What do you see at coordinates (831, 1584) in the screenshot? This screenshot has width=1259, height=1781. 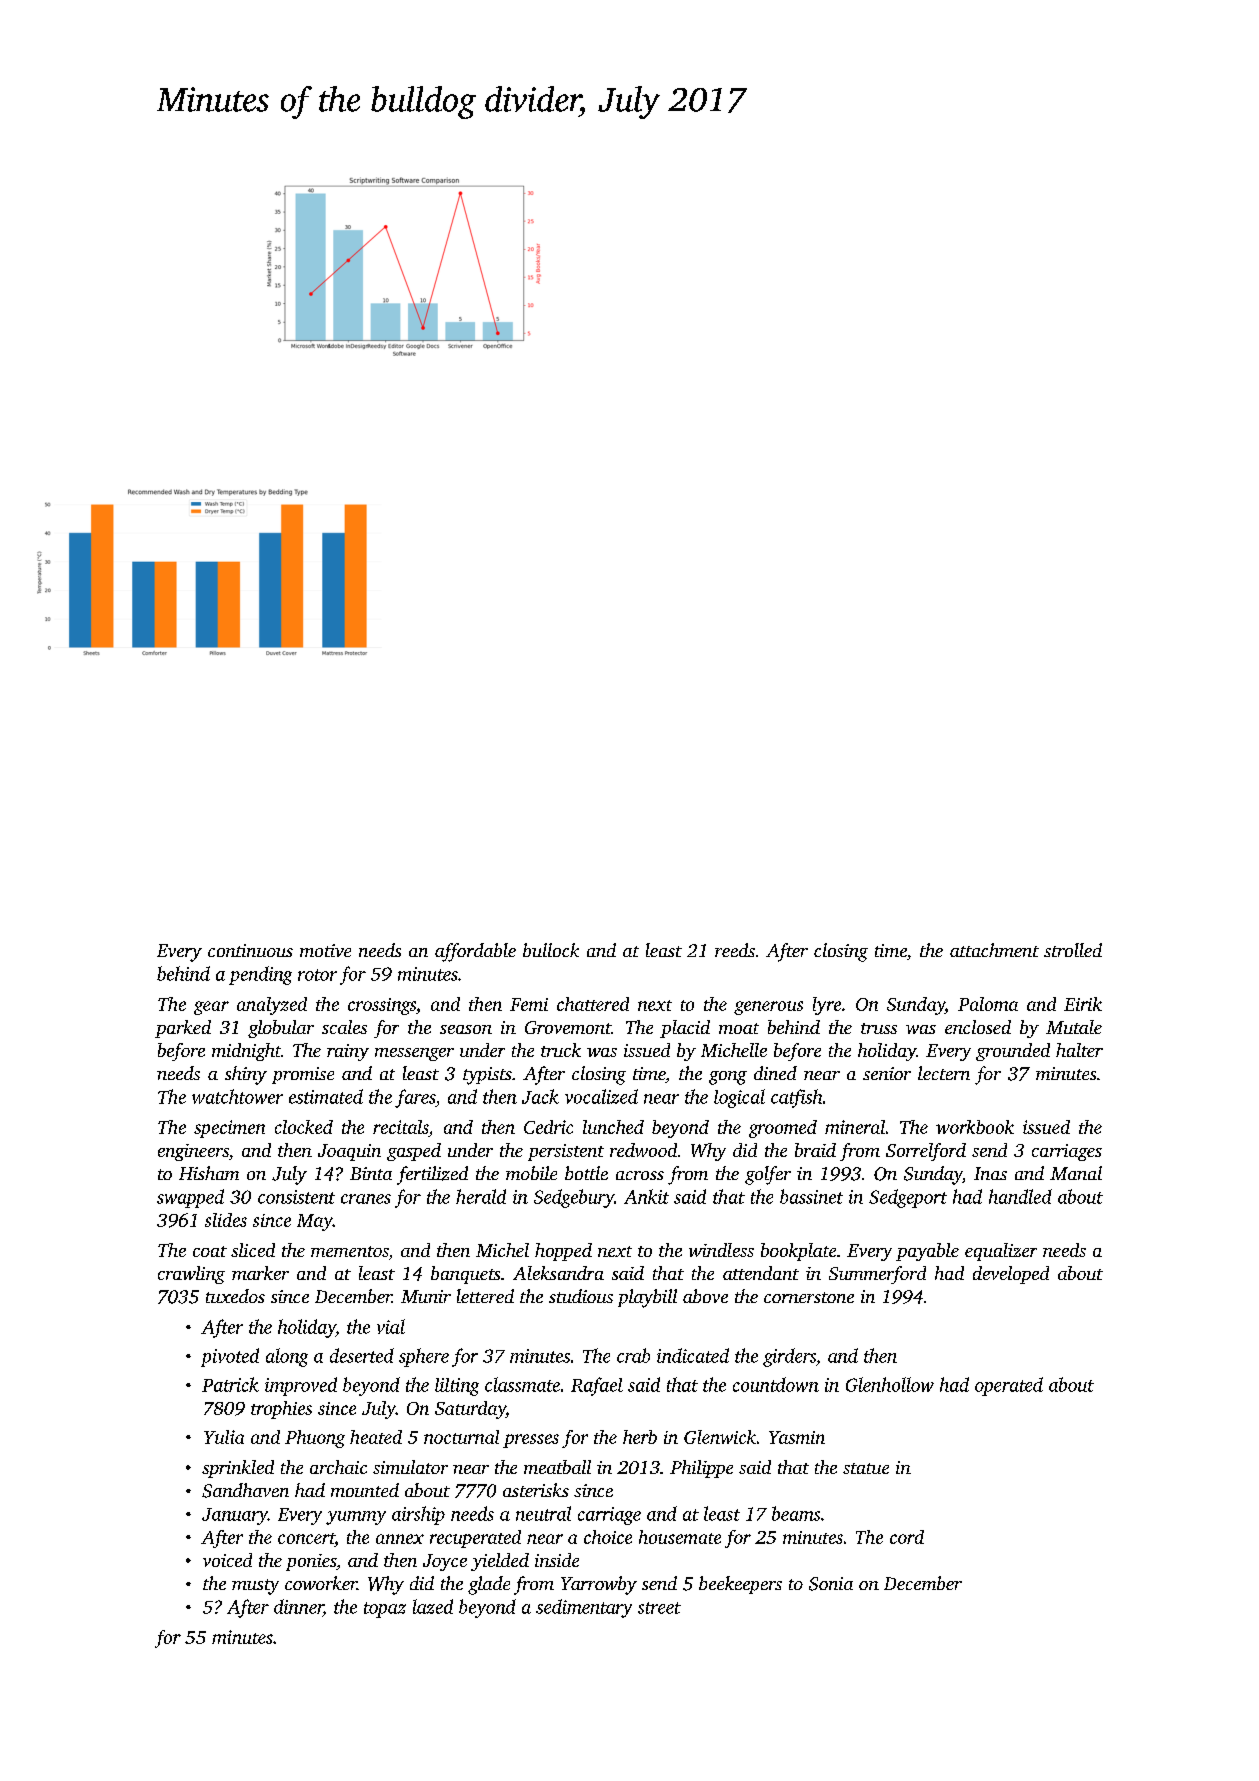 I see `Sonia` at bounding box center [831, 1584].
